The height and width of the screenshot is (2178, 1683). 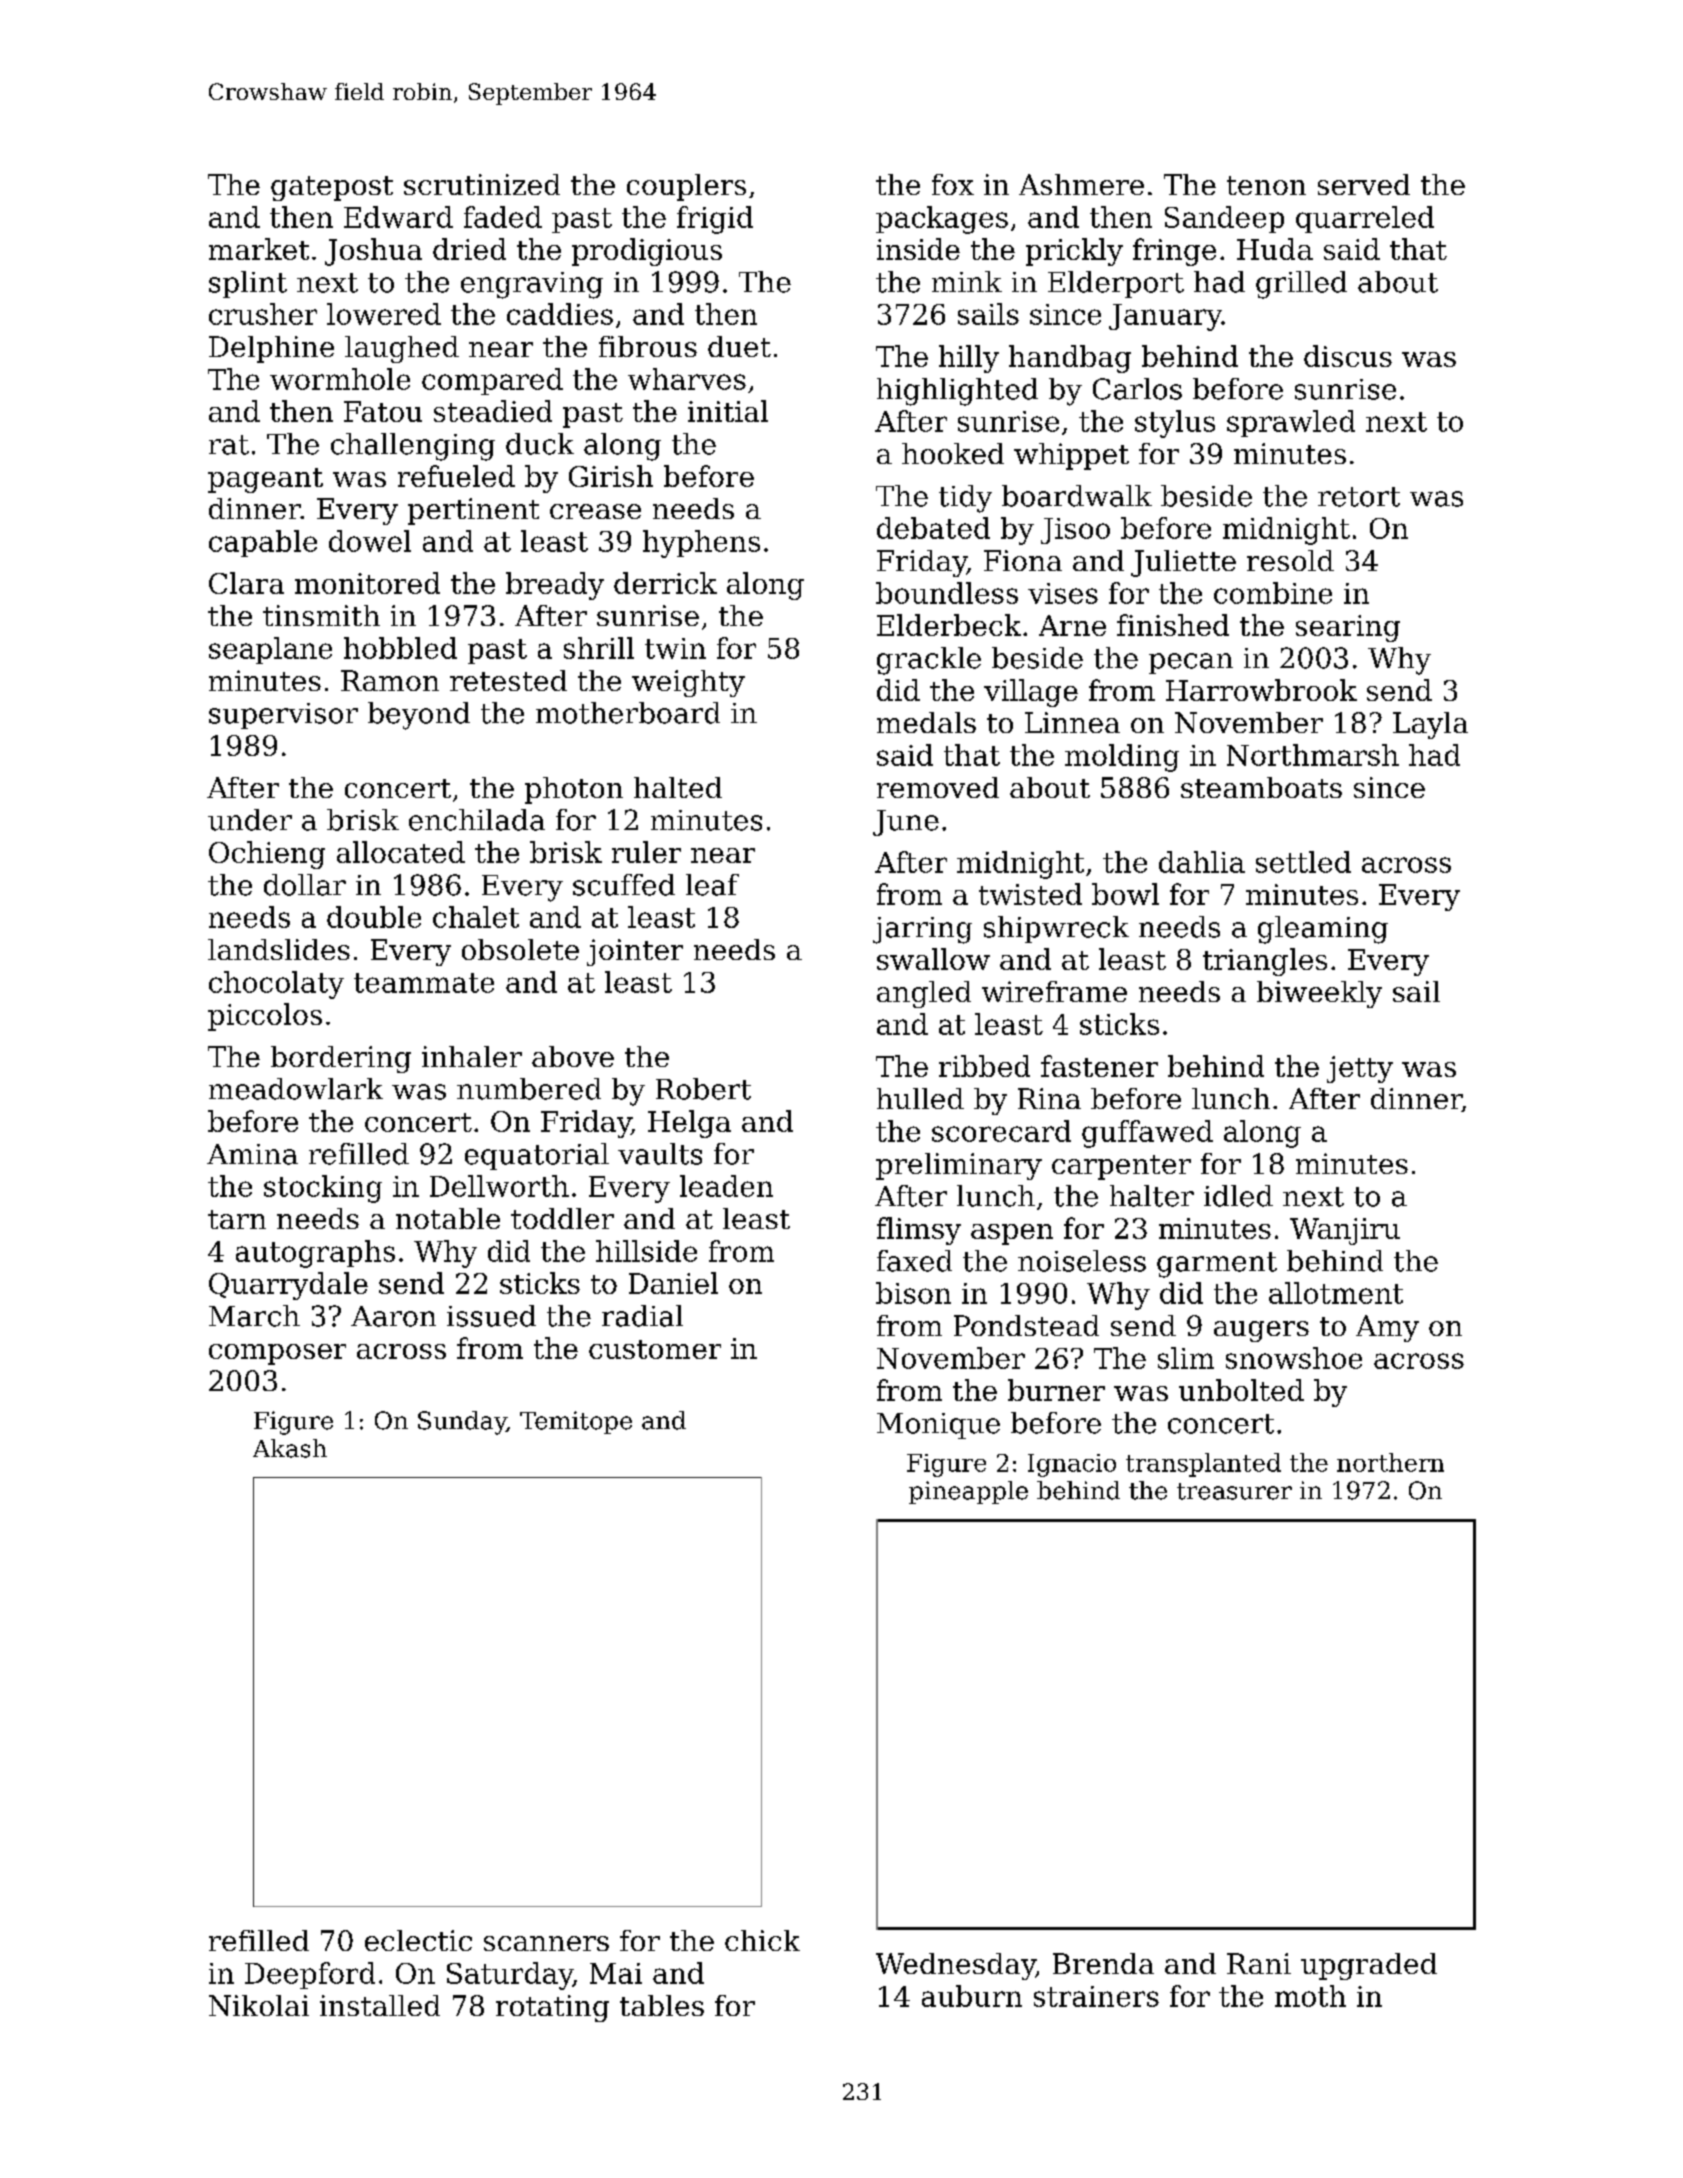 I want to click on halted, so click(x=678, y=787).
